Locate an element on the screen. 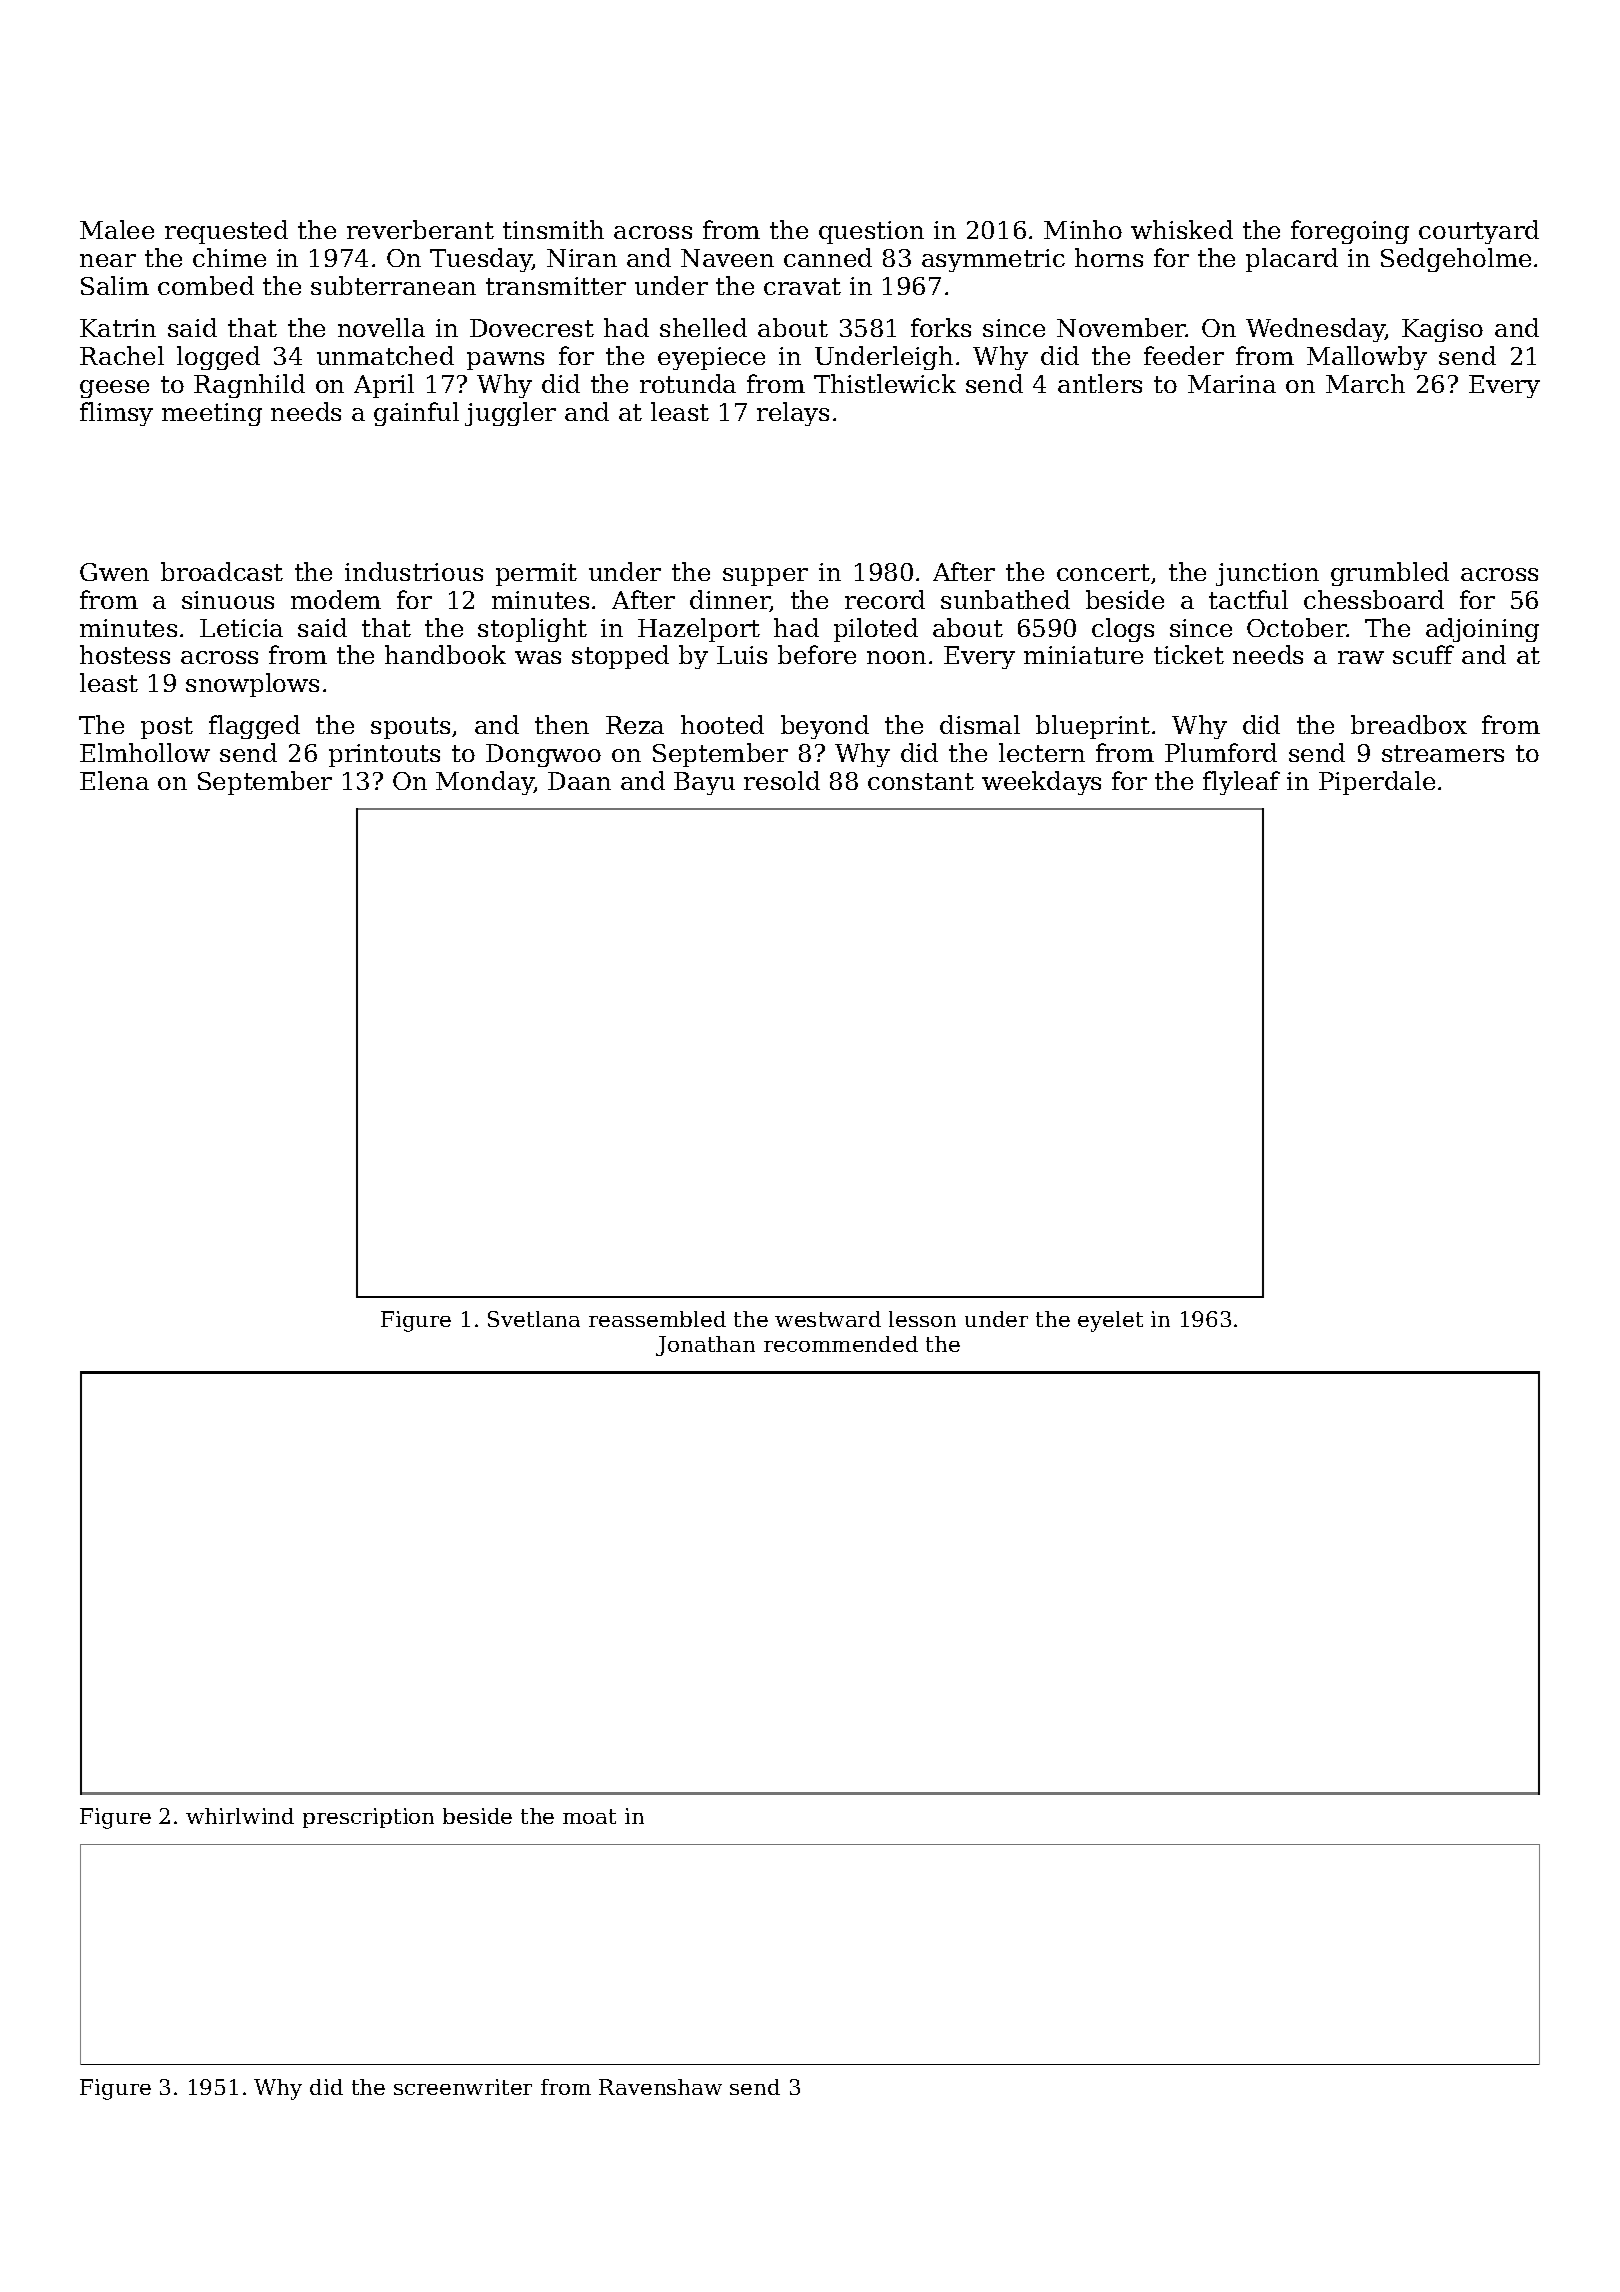 Image resolution: width=1620 pixels, height=2292 pixels. eyelet is located at coordinates (1110, 1321).
